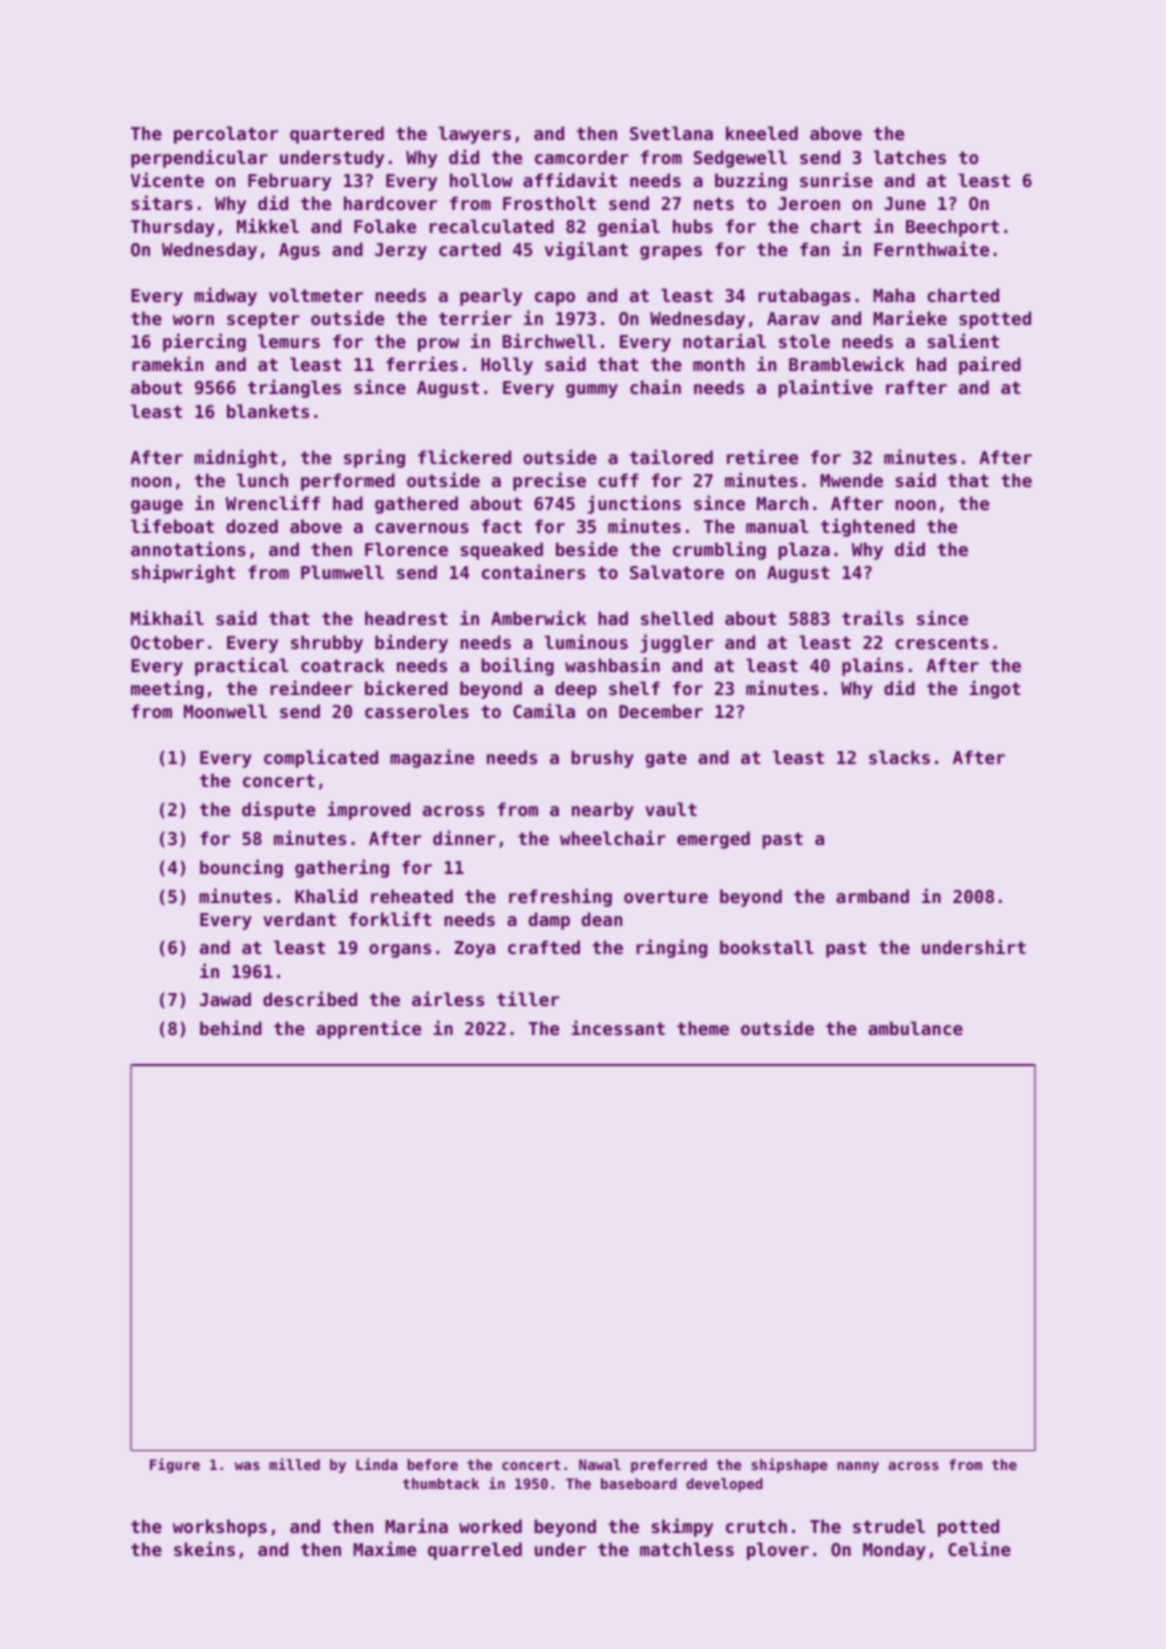 The height and width of the page is (1649, 1166). Describe the element at coordinates (175, 1465) in the page. I see `Figure` at that location.
